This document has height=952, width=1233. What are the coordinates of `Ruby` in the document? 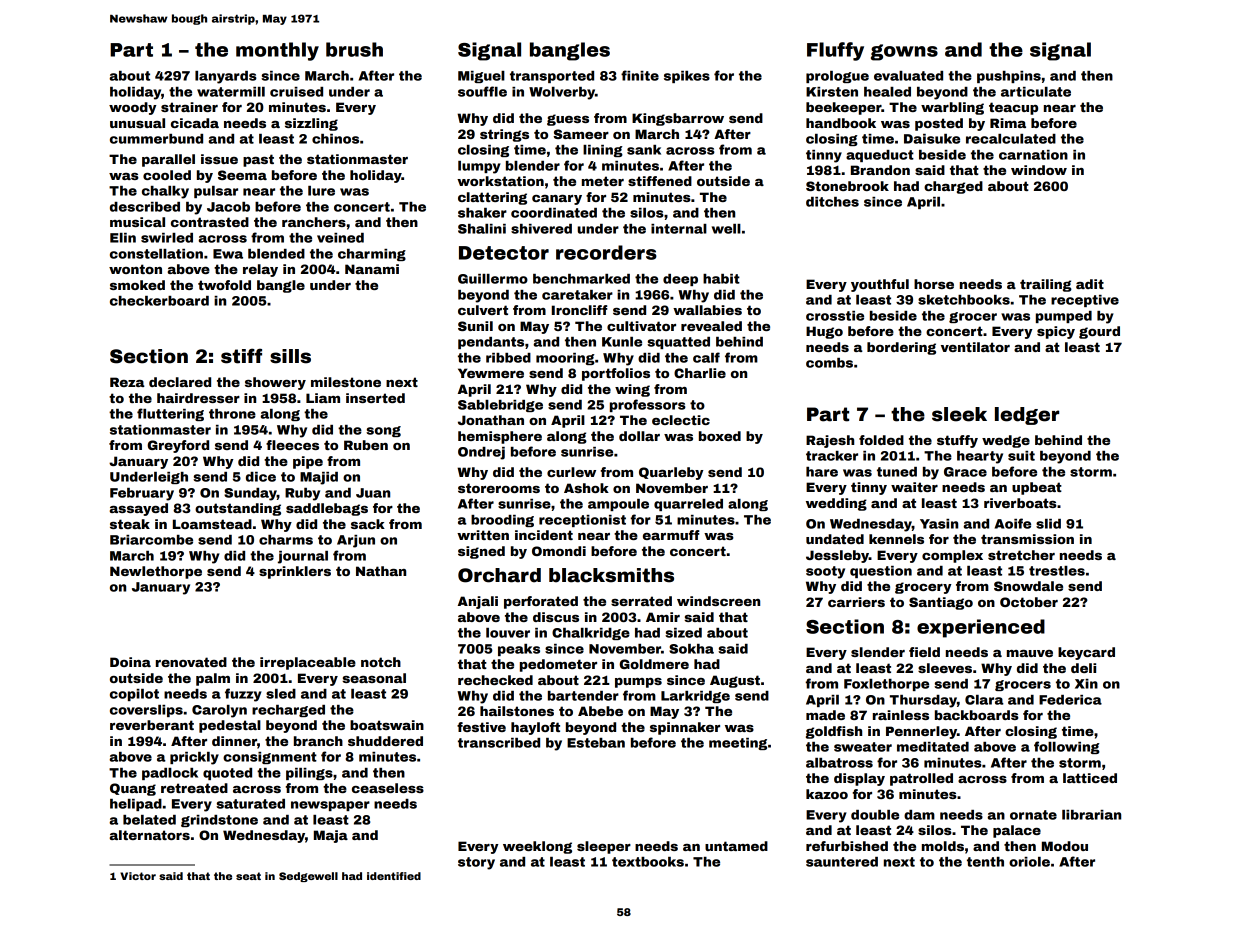 It's located at (302, 494).
